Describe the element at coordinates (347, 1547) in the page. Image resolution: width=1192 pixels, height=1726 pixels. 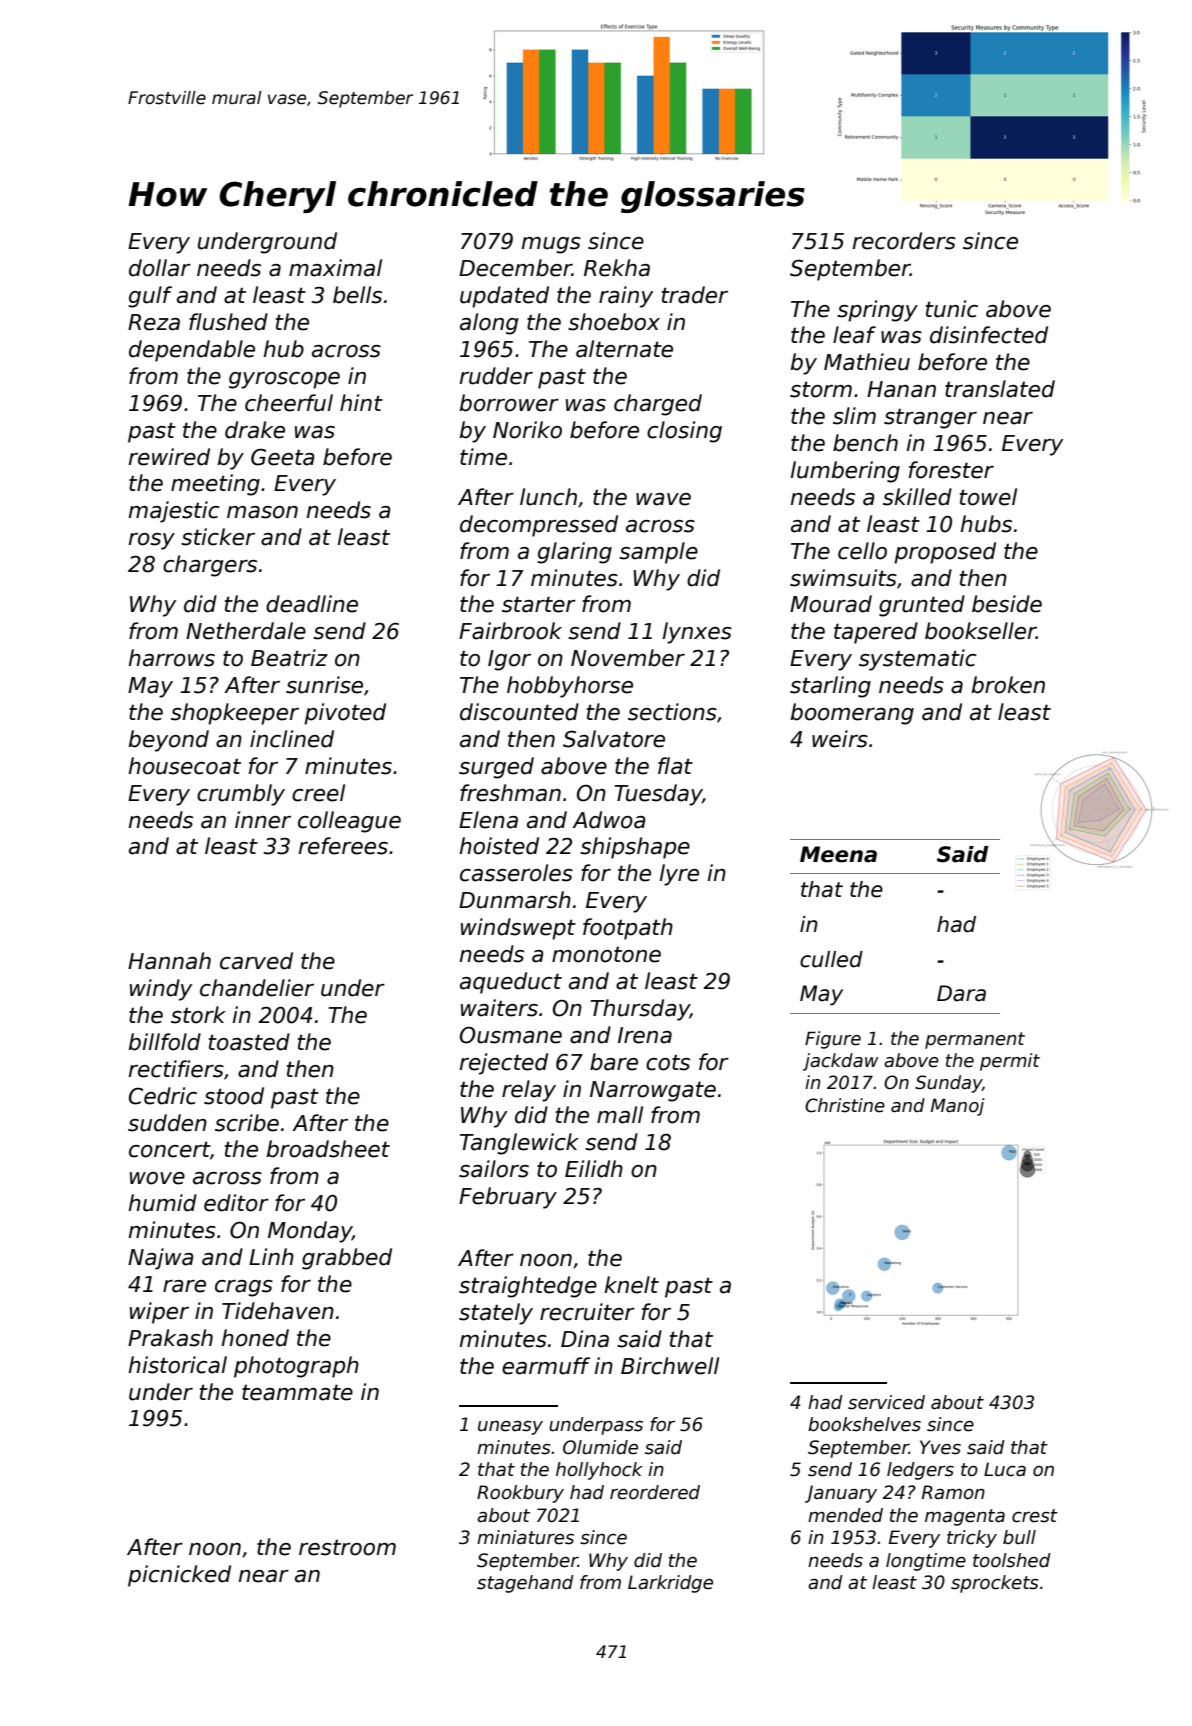
I see `restroom` at that location.
